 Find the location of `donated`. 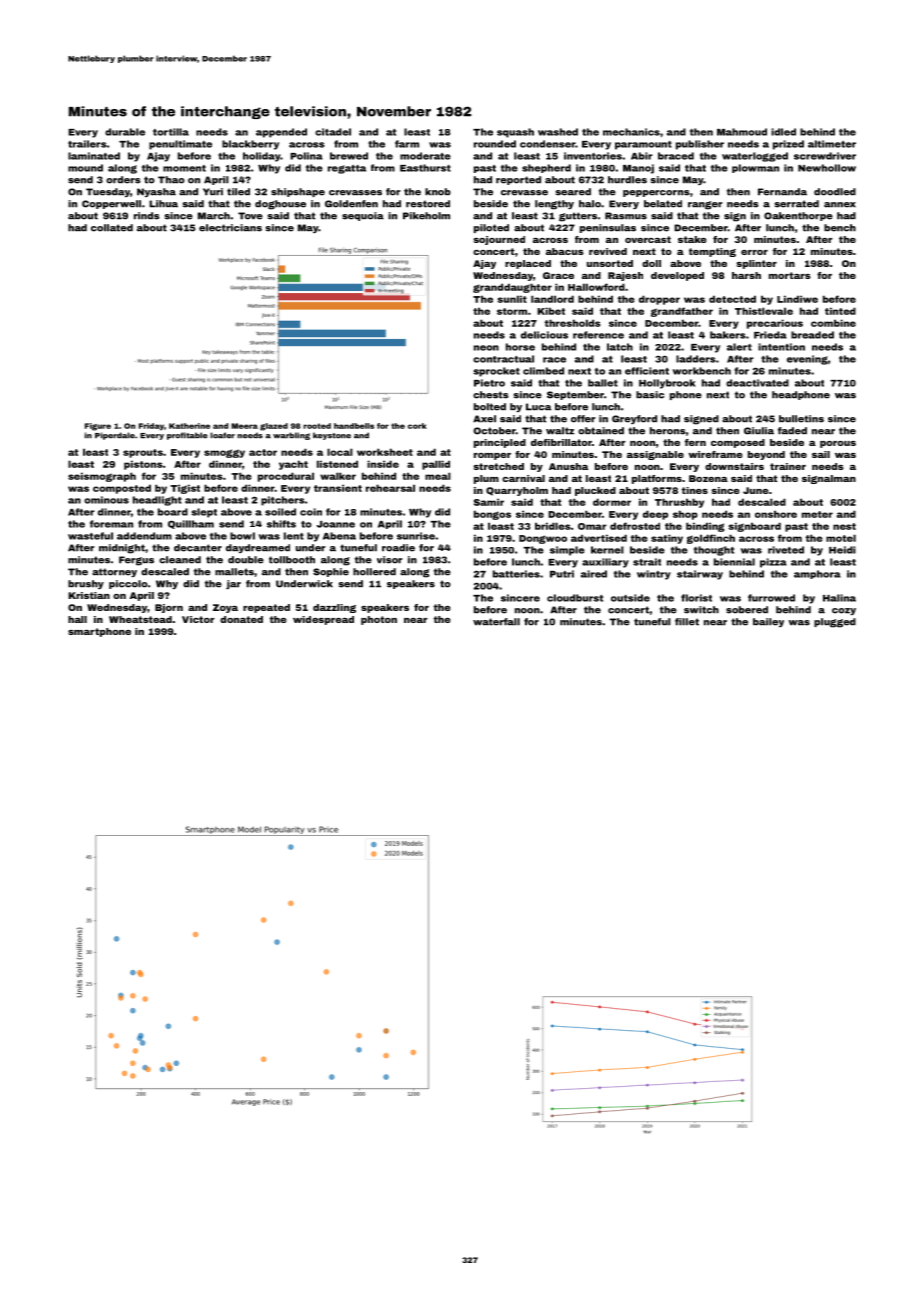

donated is located at coordinates (241, 619).
